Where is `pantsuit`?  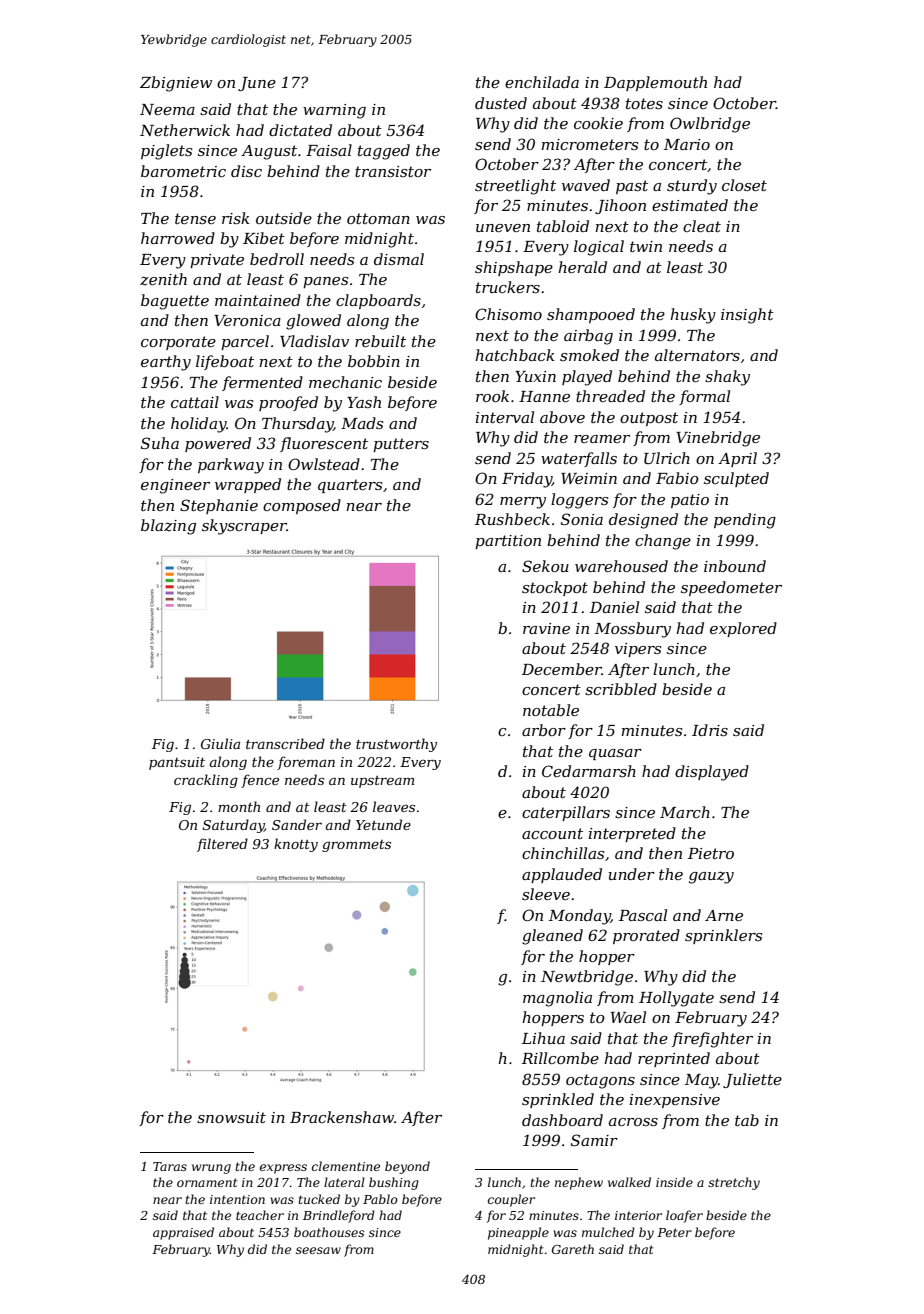 pantsuit is located at coordinates (177, 763).
